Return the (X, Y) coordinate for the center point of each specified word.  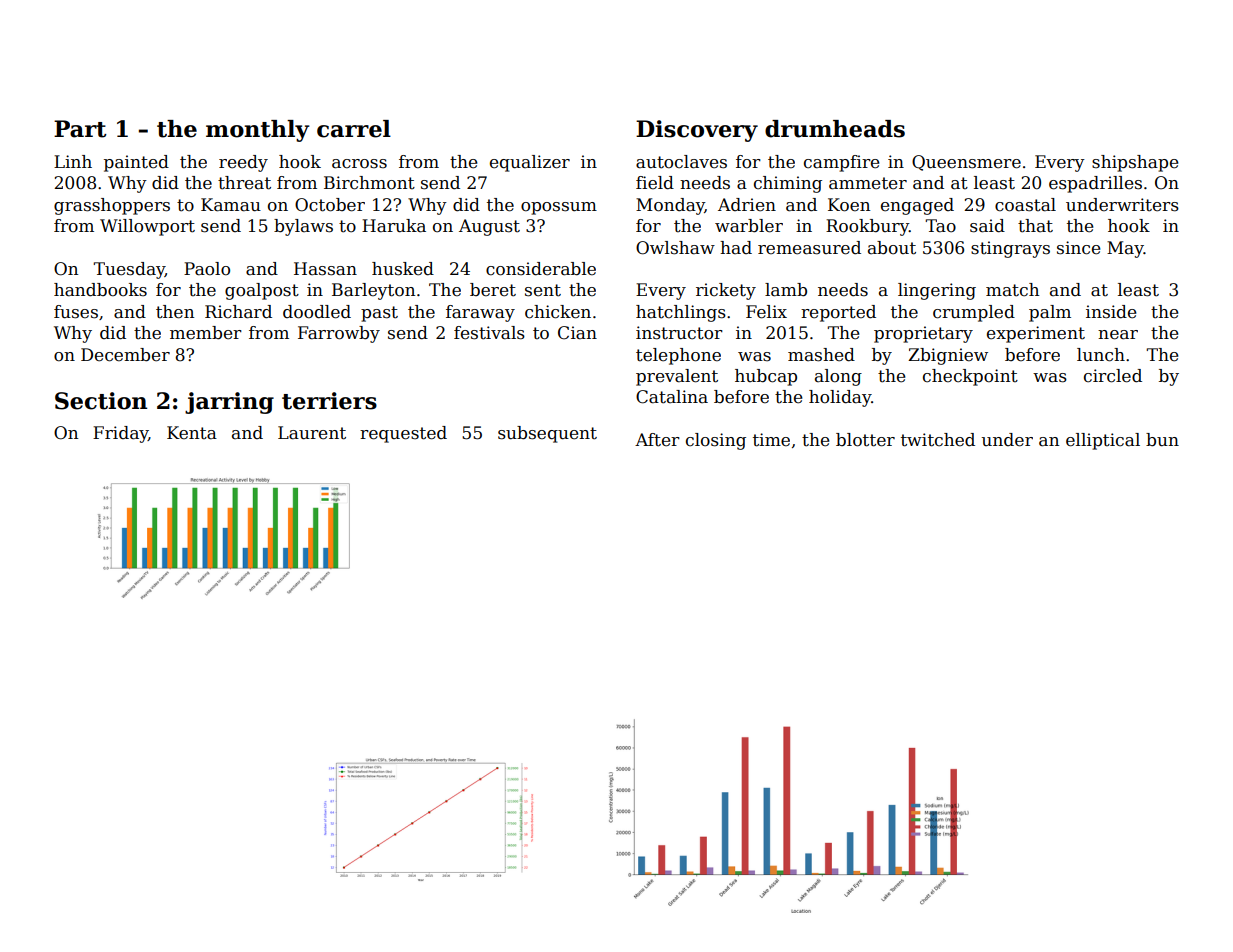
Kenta (192, 433)
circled (1113, 376)
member (206, 333)
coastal (1025, 205)
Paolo (207, 269)
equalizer (530, 163)
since (1078, 248)
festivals (489, 333)
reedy (243, 163)
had (736, 247)
